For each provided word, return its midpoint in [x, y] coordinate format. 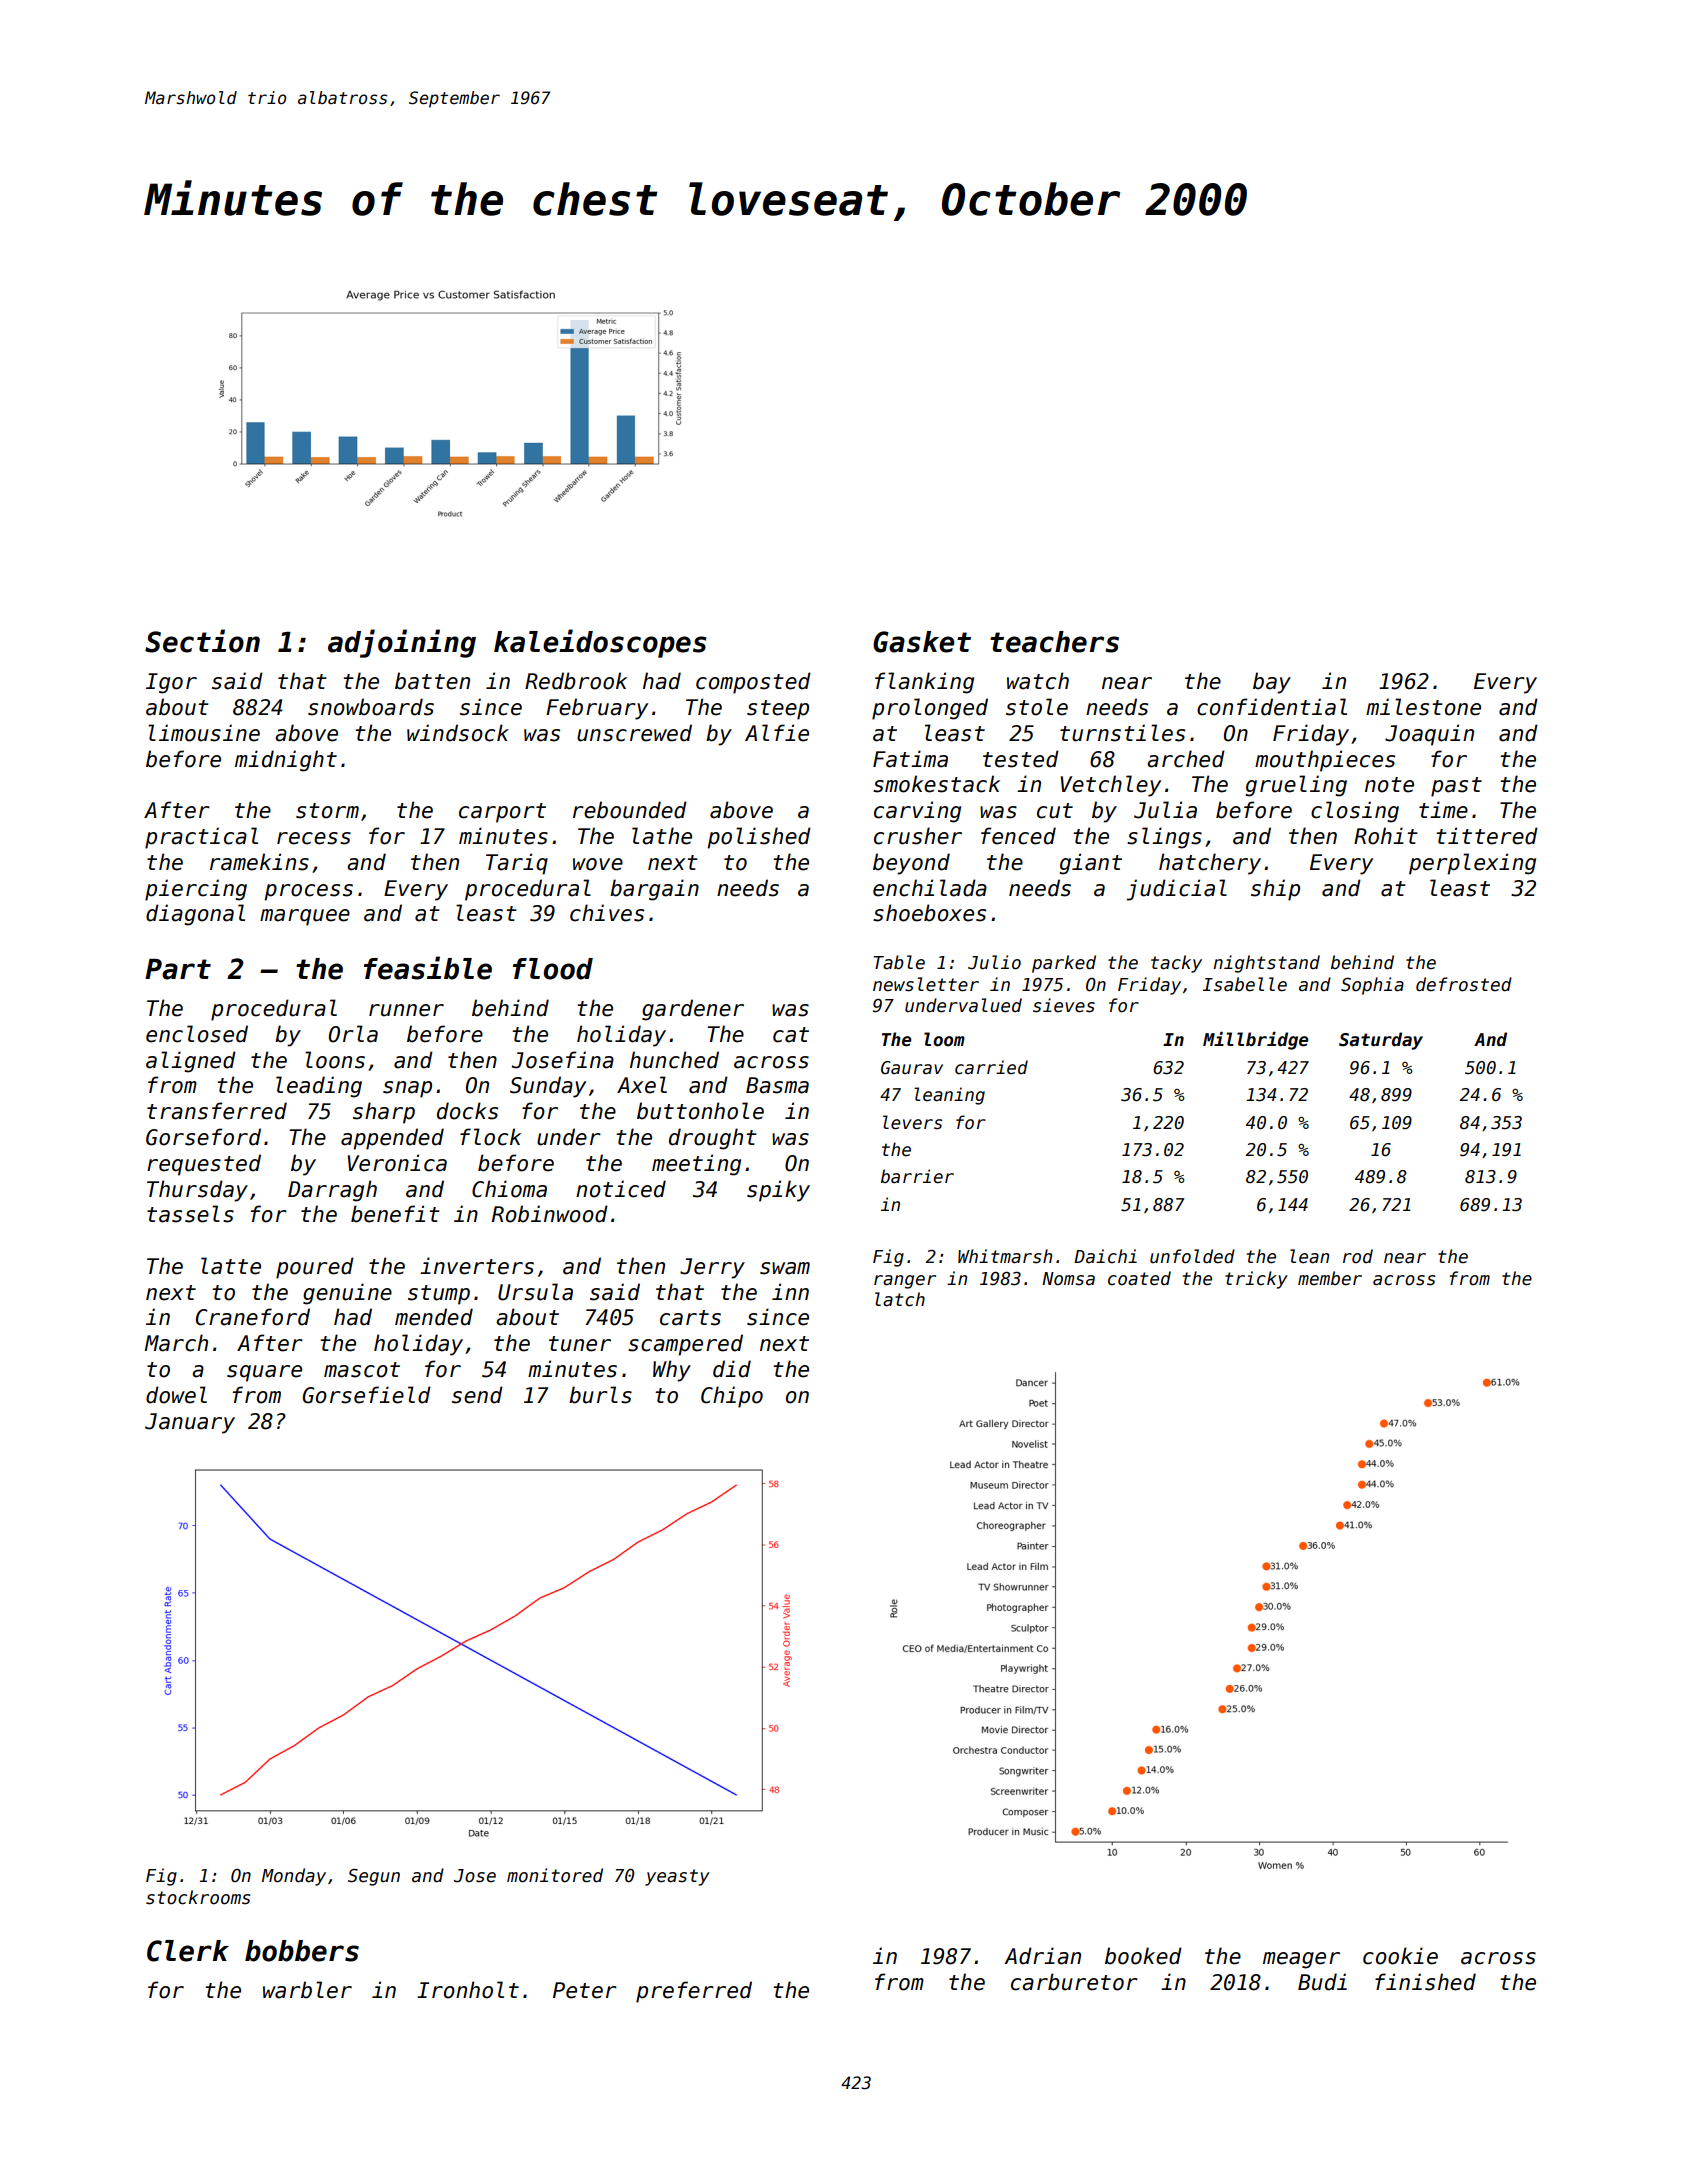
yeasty [677, 1877]
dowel [176, 1395]
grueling [1296, 786]
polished [759, 838]
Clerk [188, 1951]
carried [991, 1067]
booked [1143, 1956]
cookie [1400, 1956]
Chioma [509, 1189]
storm [327, 811]
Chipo [732, 1397]
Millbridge [1255, 1041]
